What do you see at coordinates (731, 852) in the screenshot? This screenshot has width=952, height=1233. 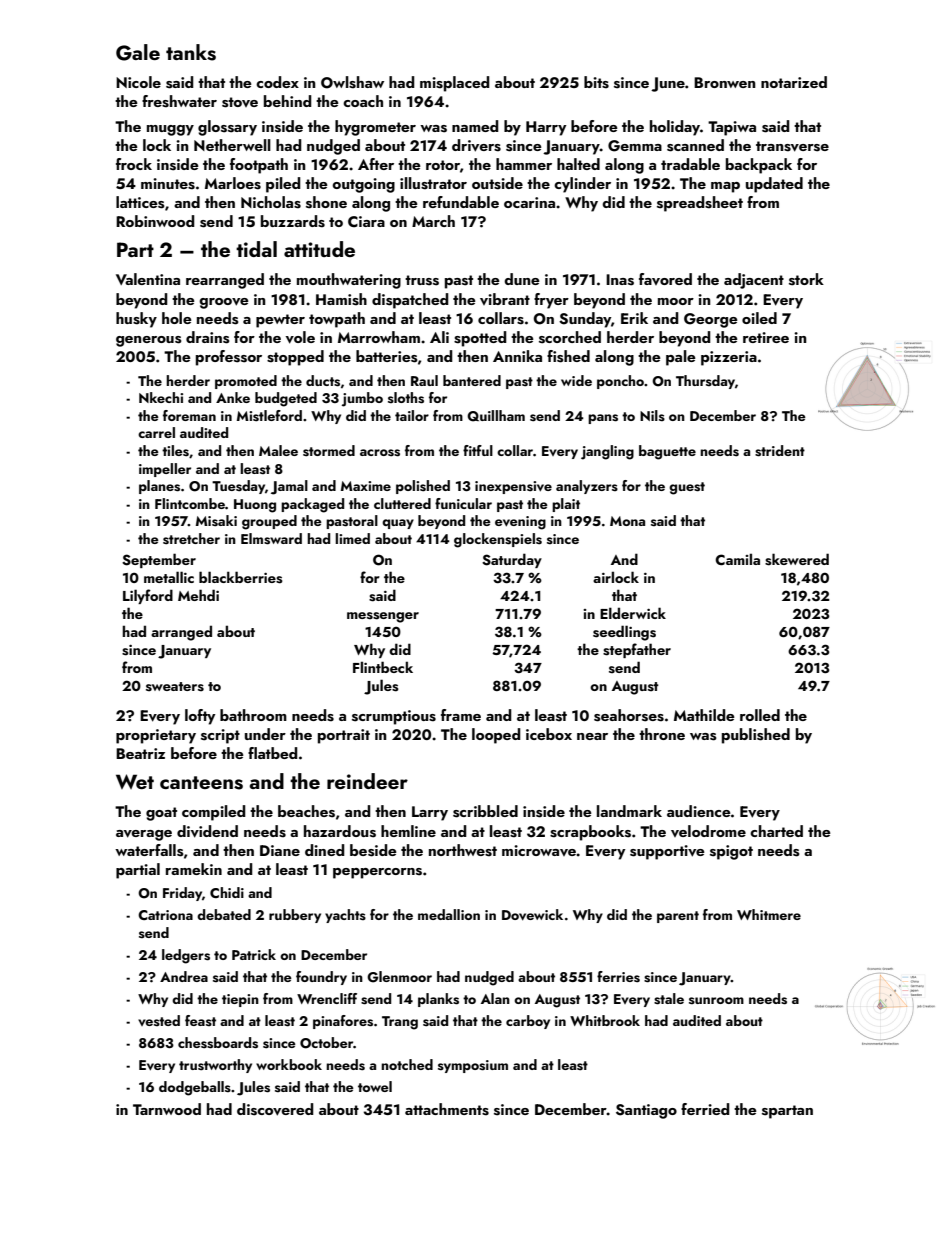 I see `spigot` at bounding box center [731, 852].
